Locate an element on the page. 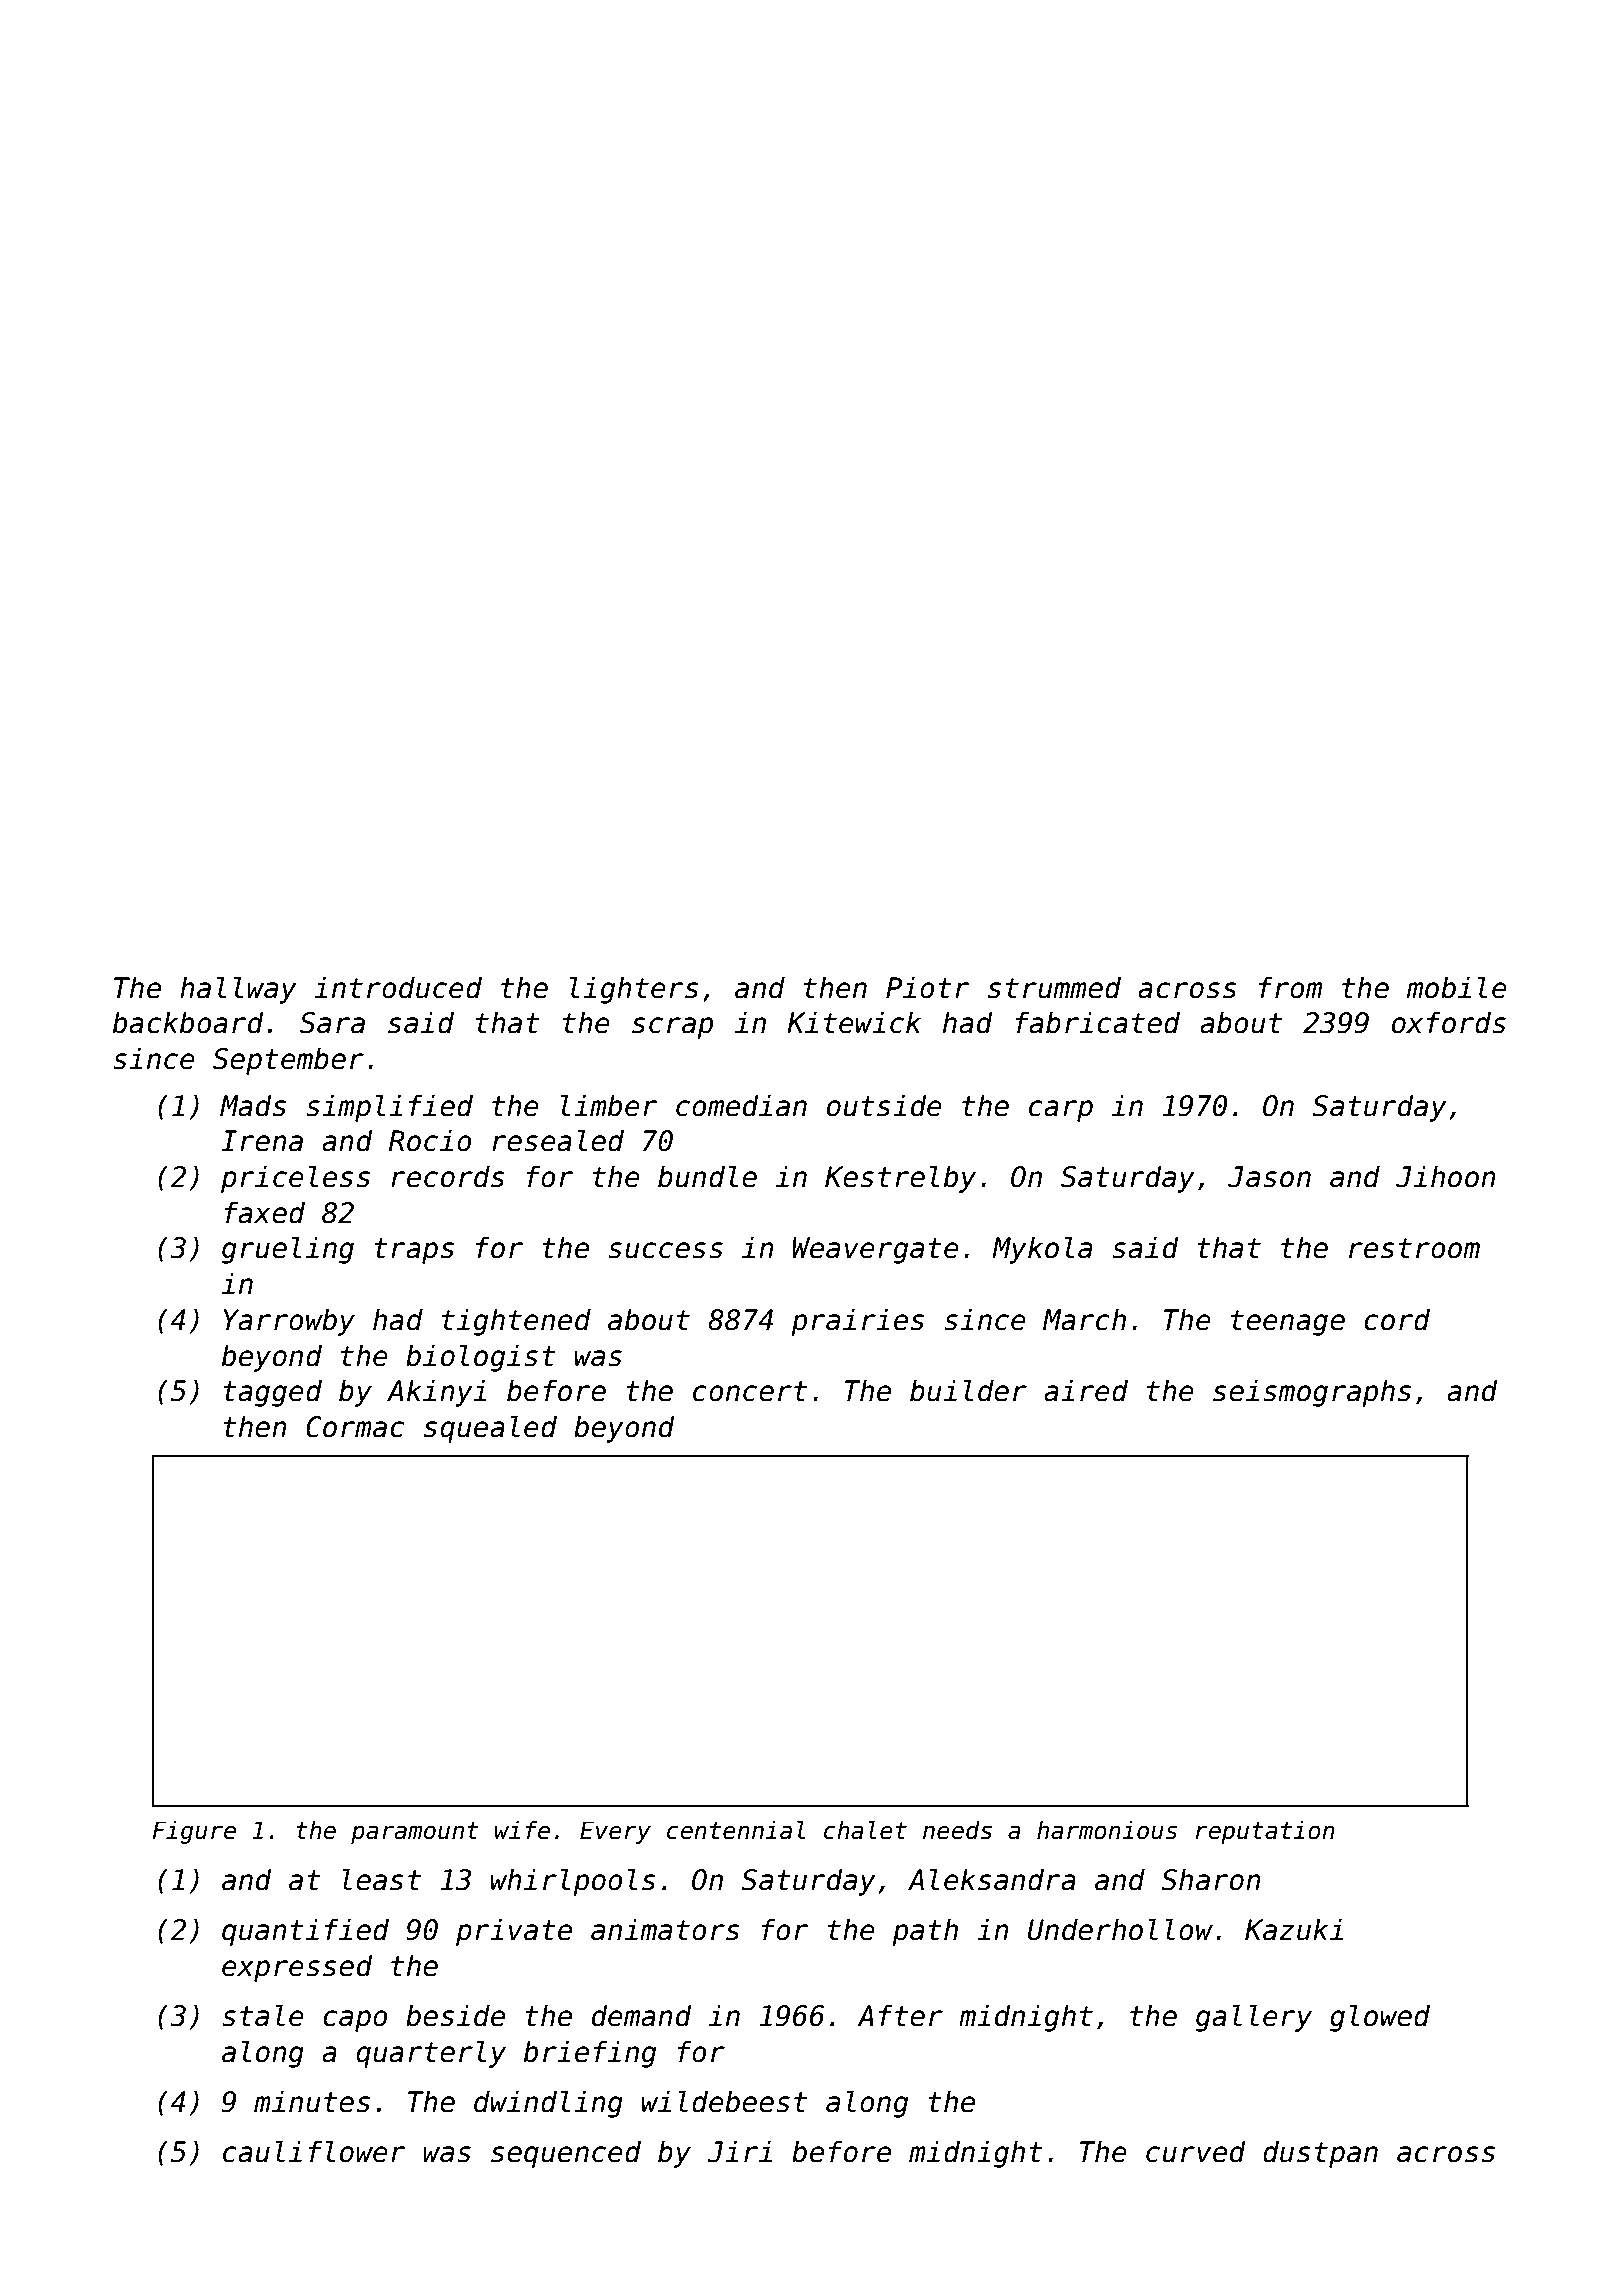  restroom is located at coordinates (1414, 1248).
